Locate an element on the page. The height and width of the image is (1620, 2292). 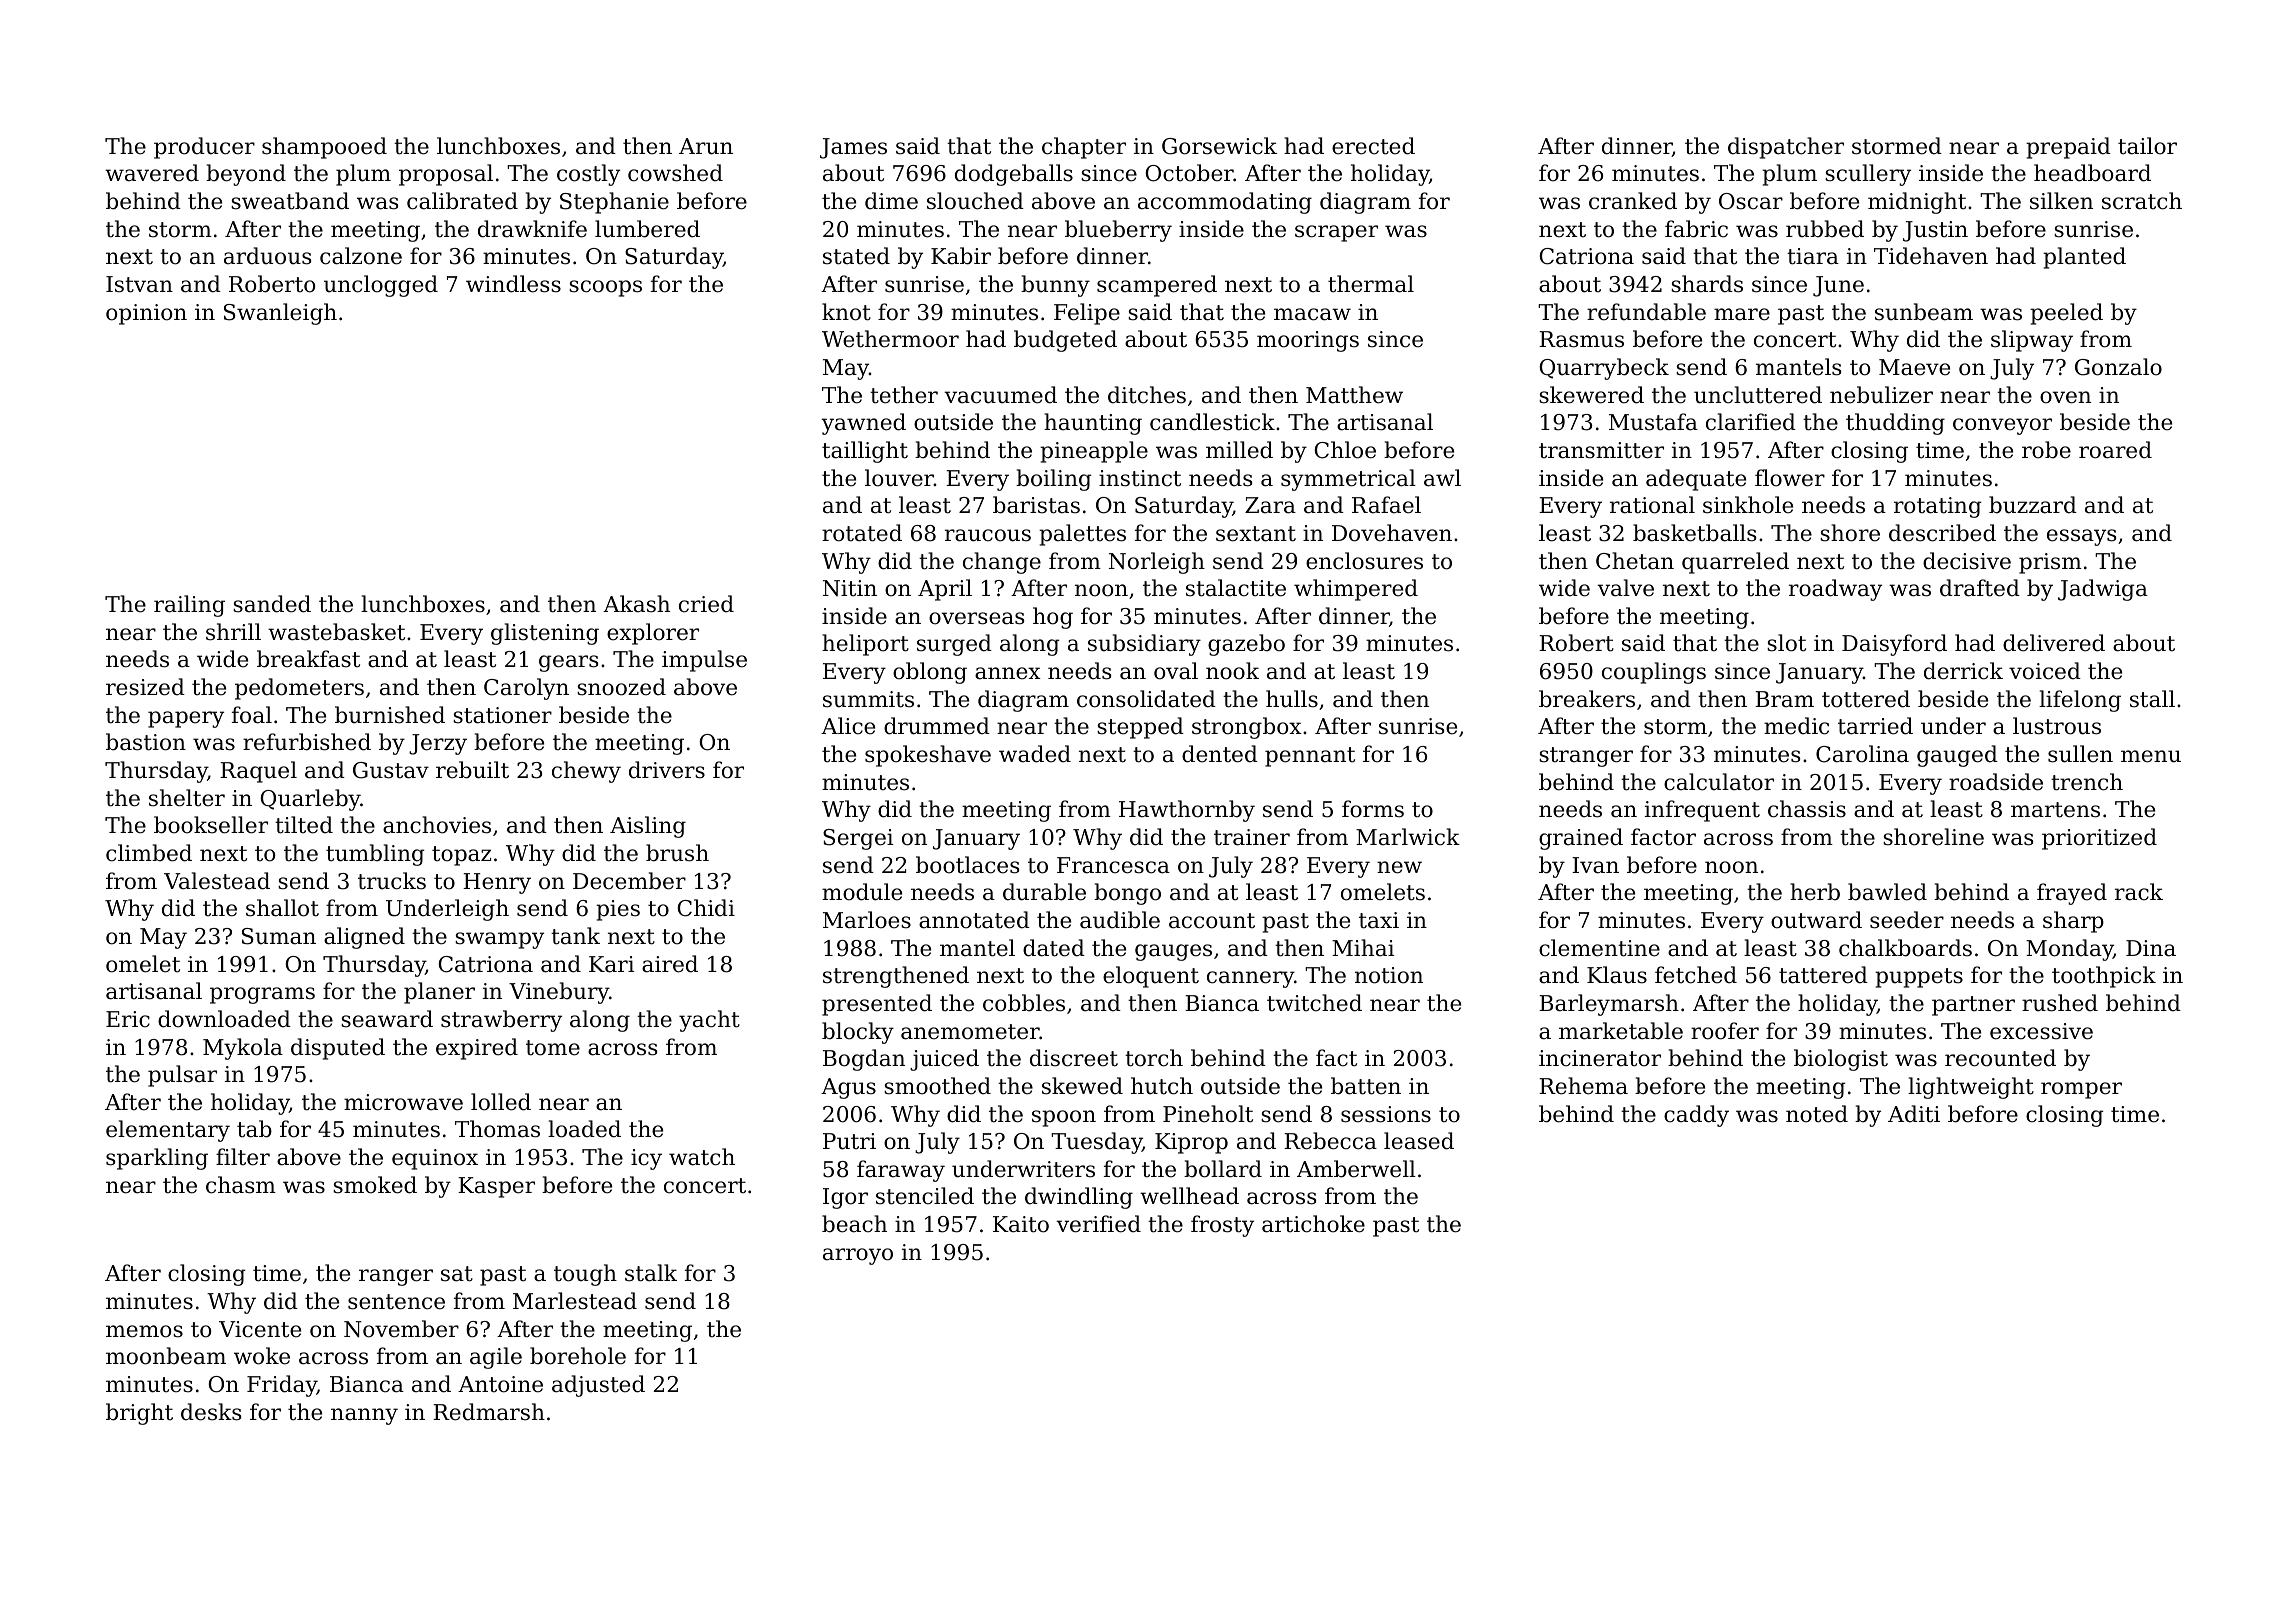
biologist is located at coordinates (1841, 1060).
